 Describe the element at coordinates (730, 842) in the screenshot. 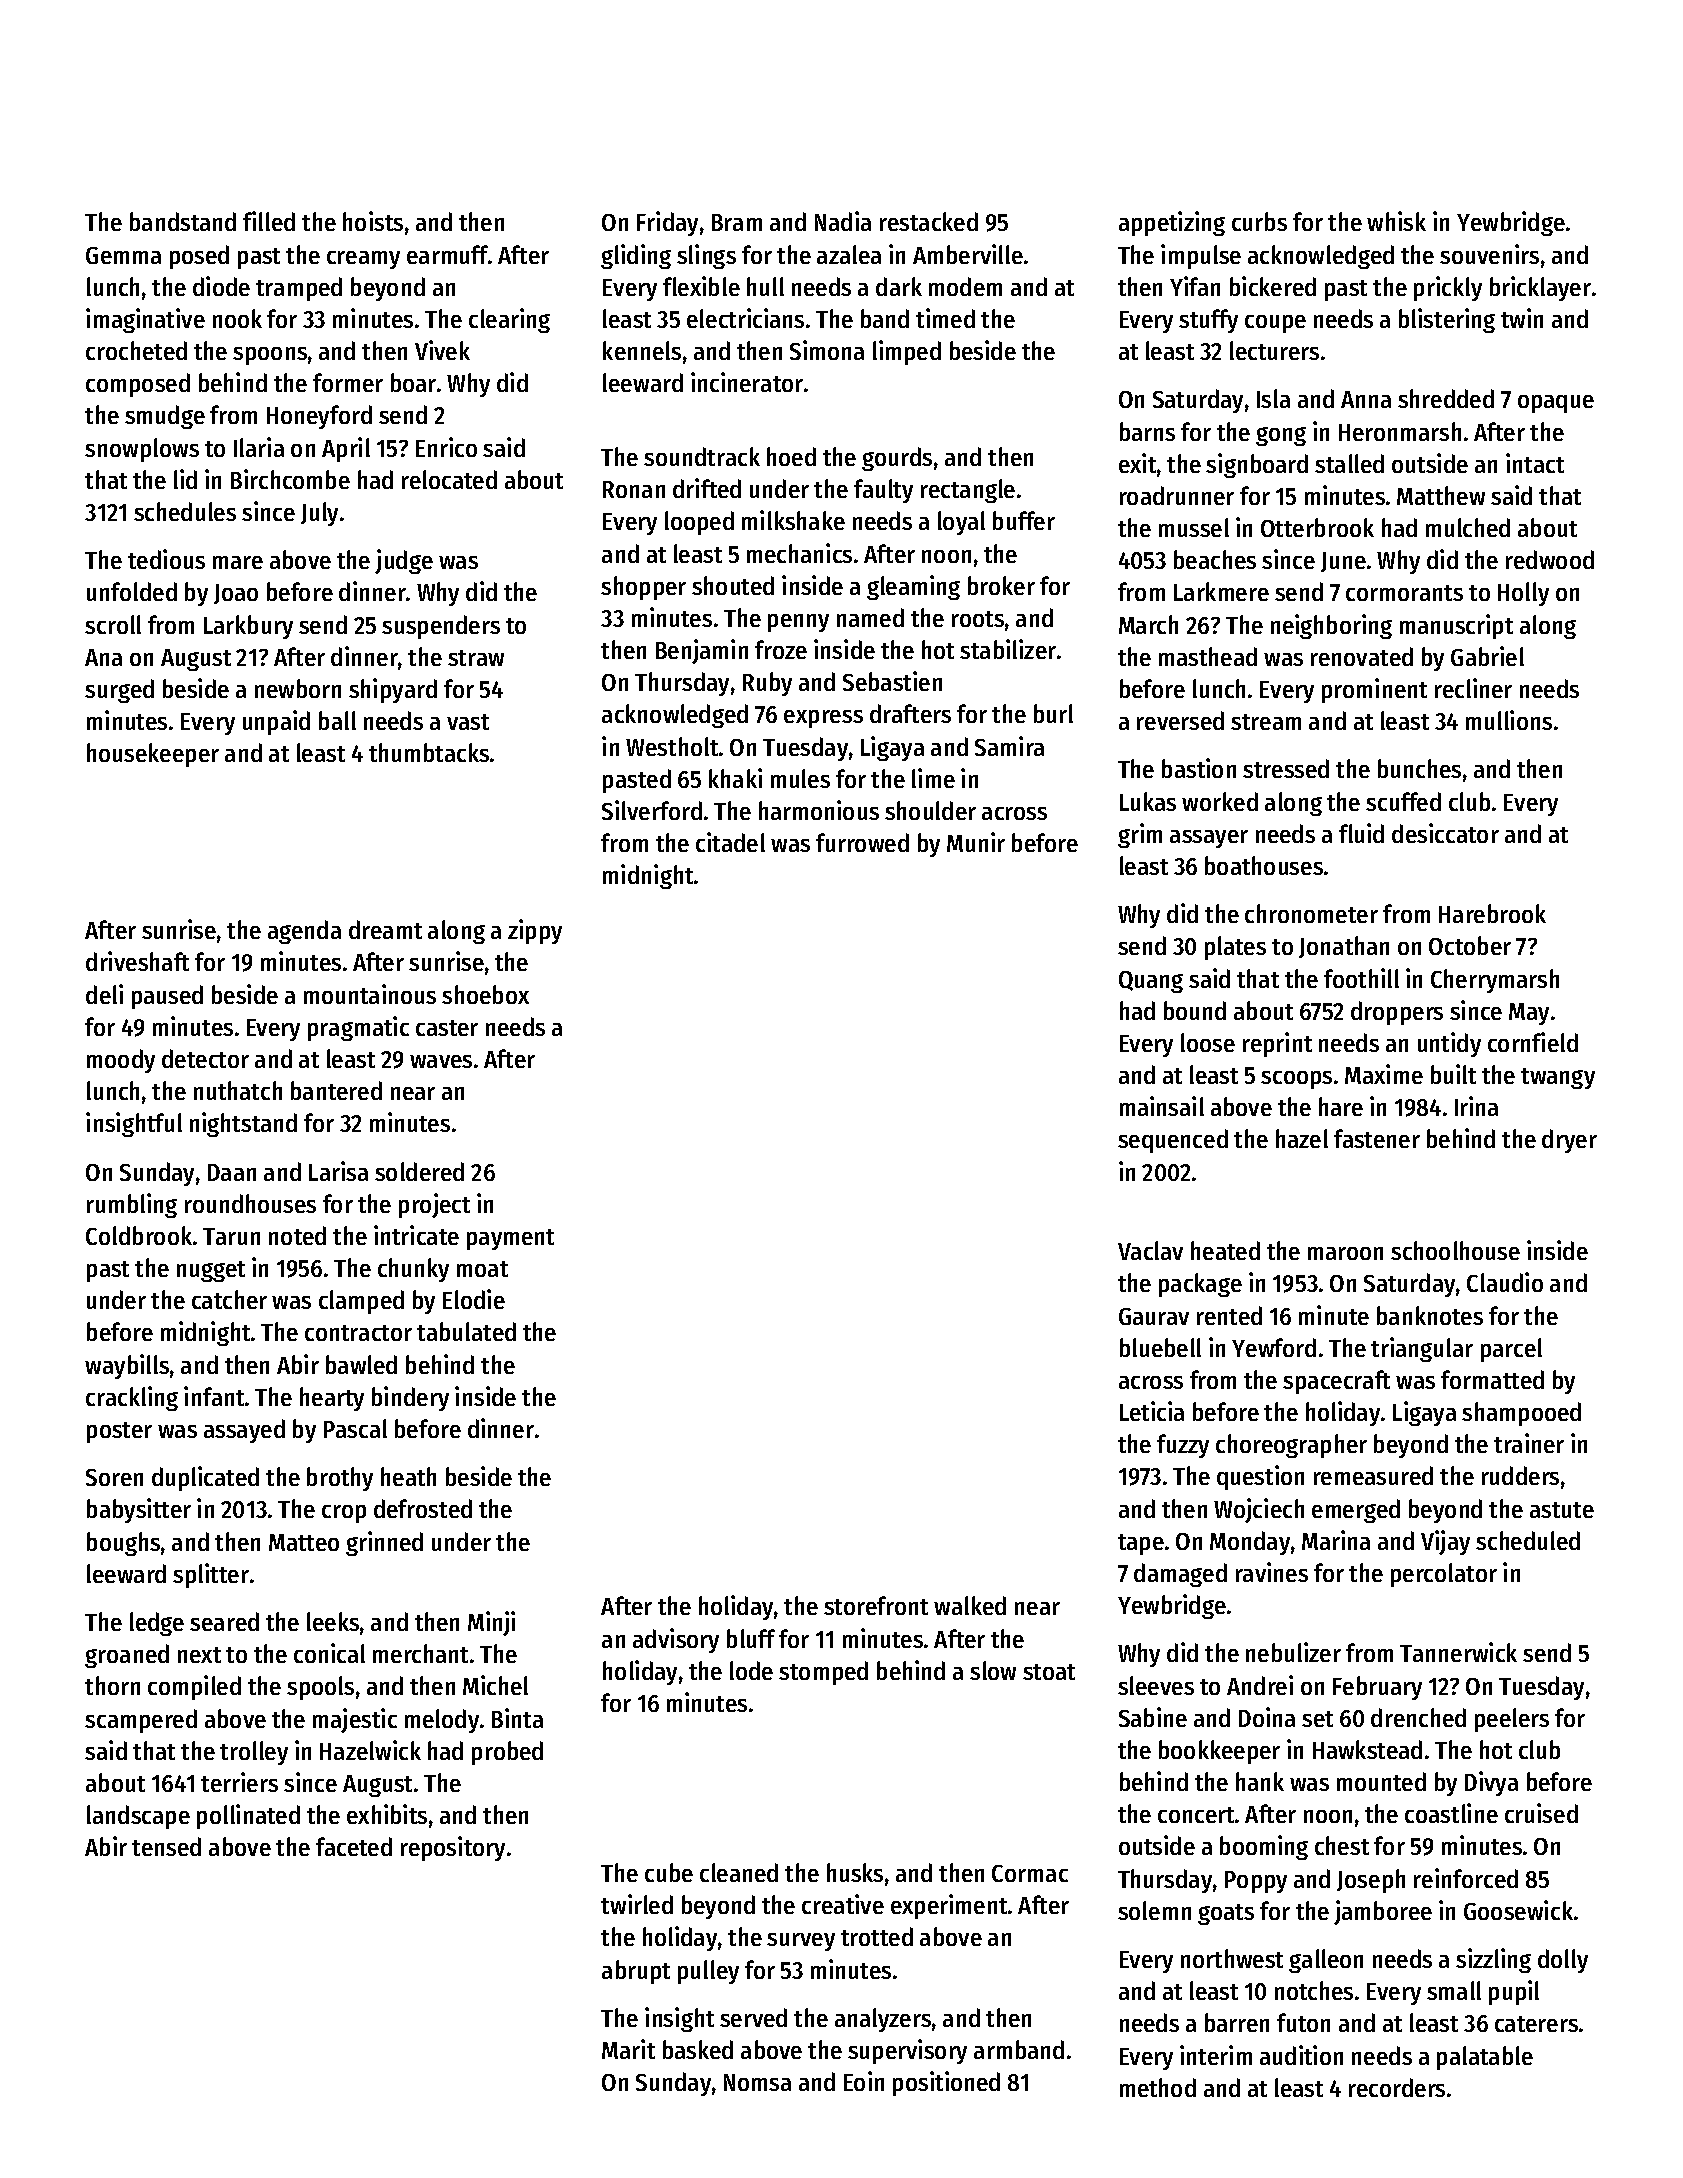

I see `citadel` at that location.
